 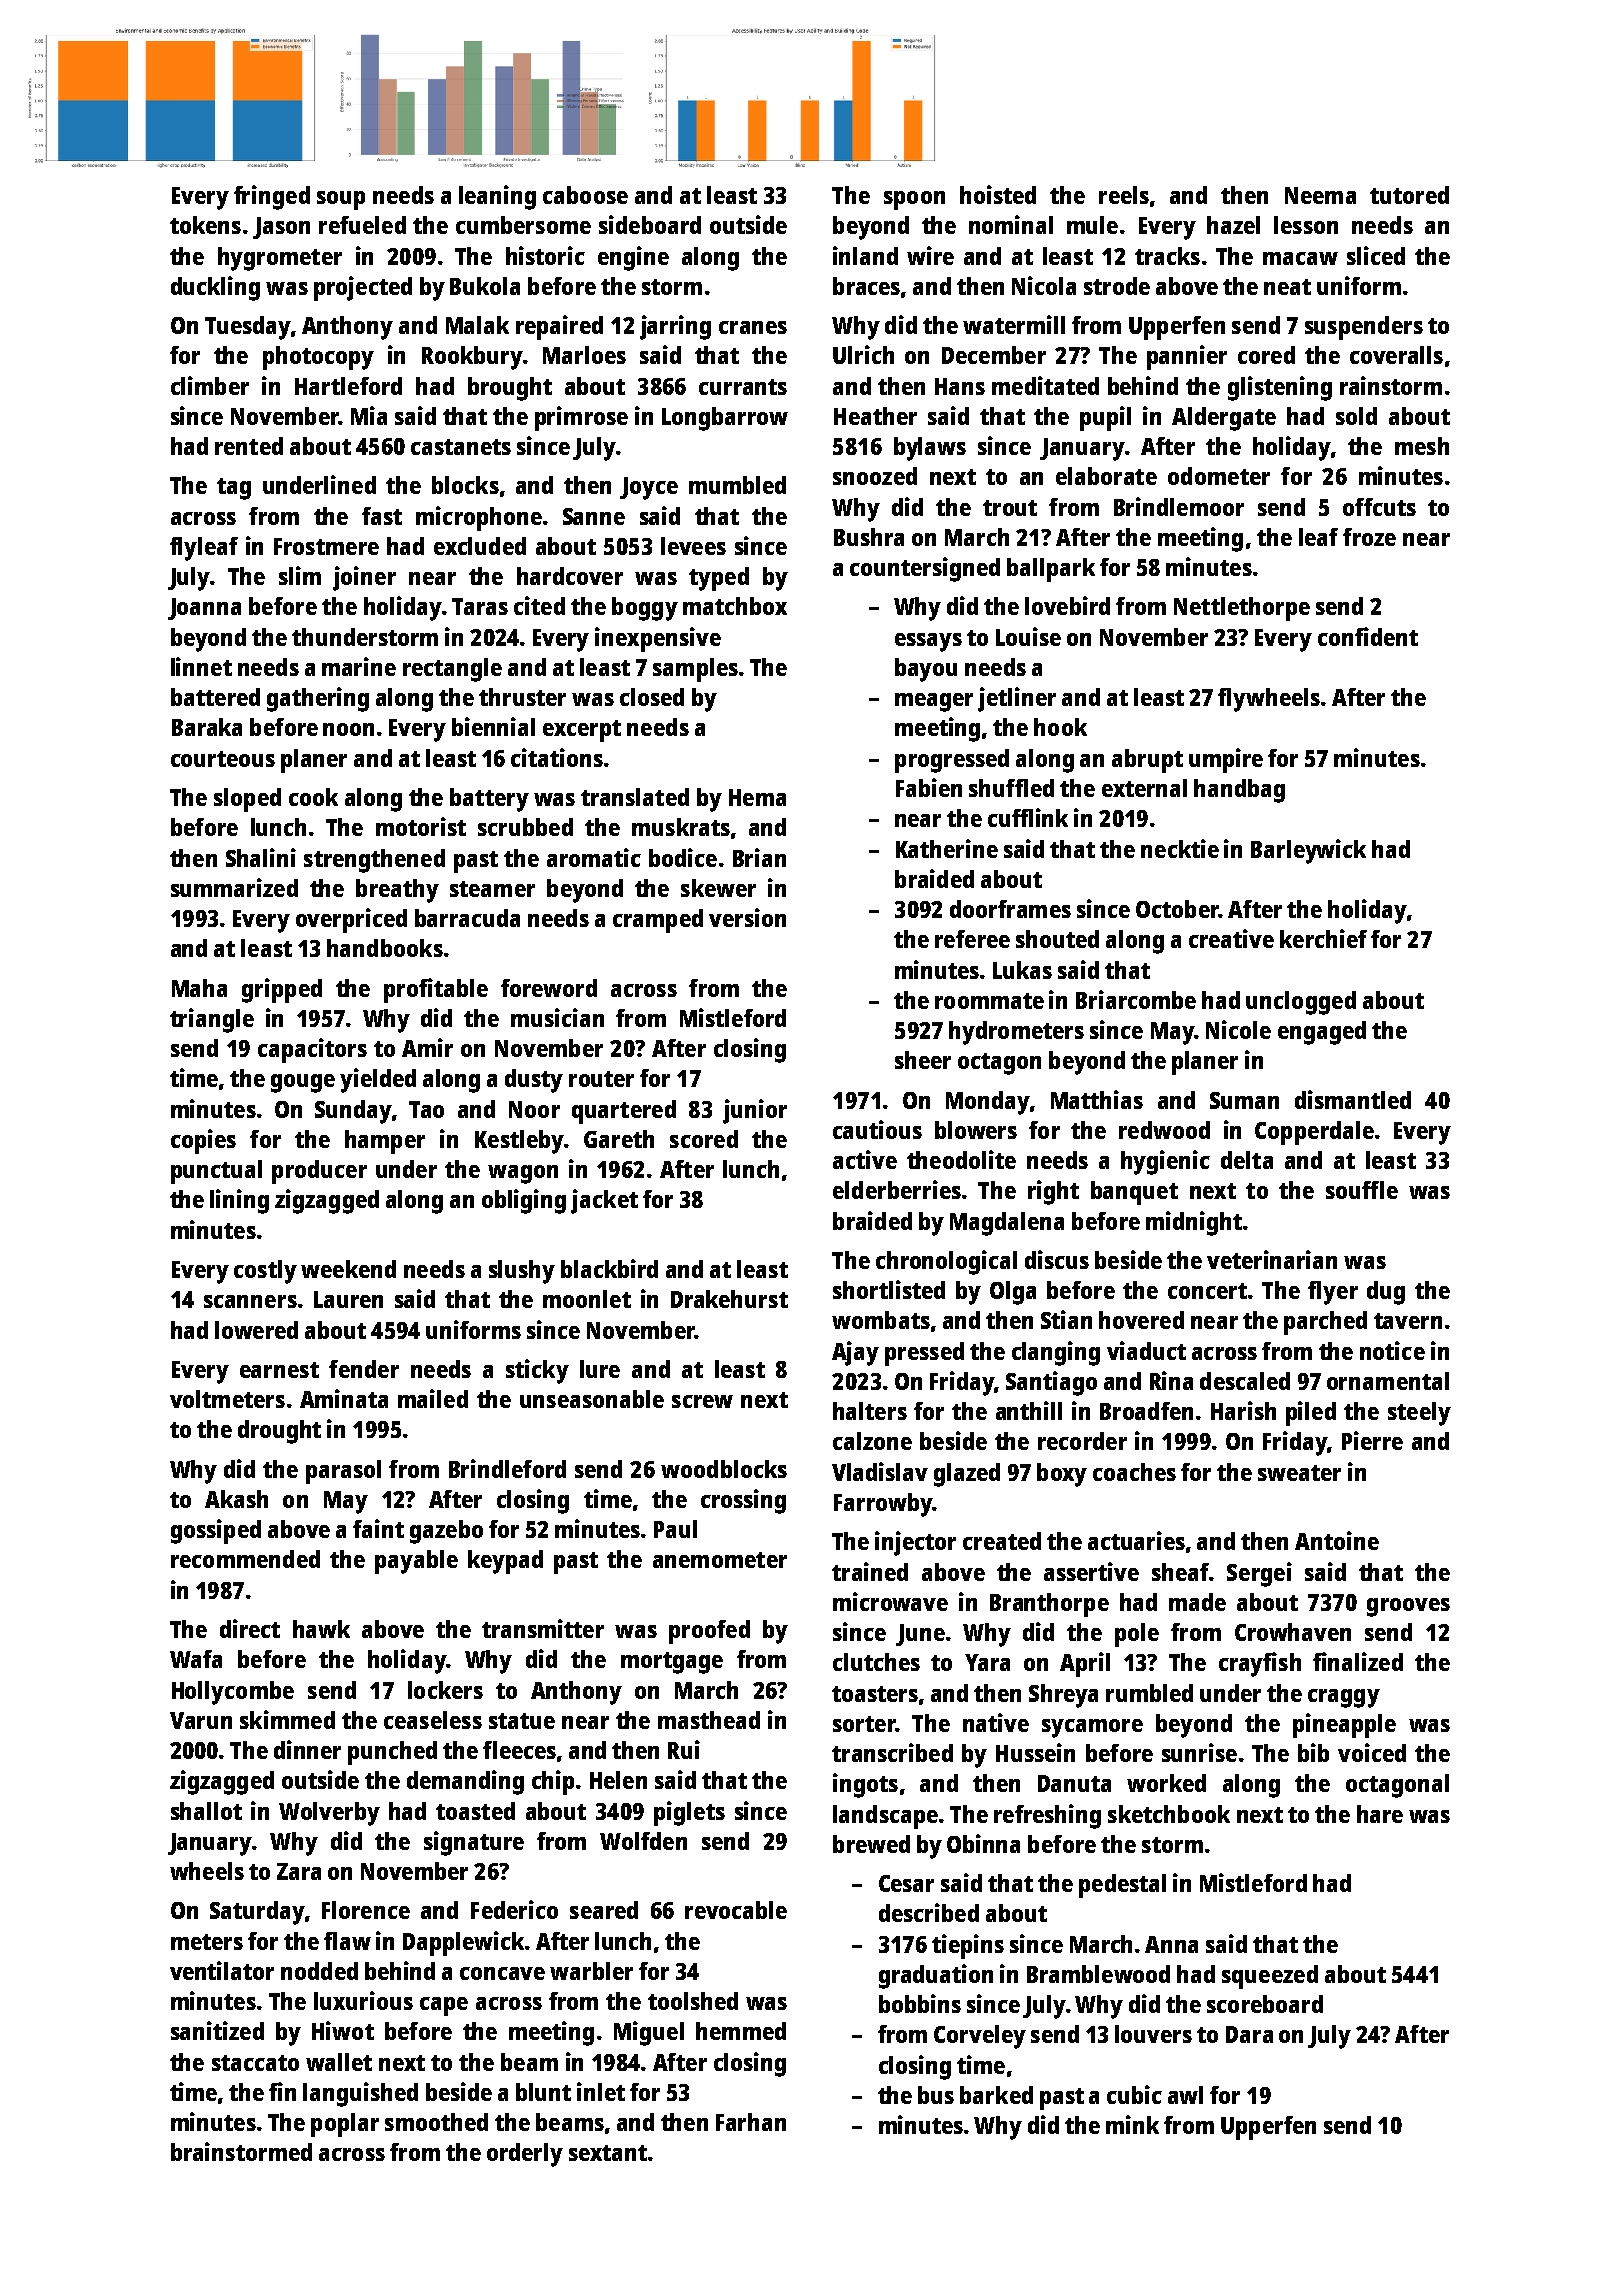 I want to click on awl, so click(x=1185, y=2095).
